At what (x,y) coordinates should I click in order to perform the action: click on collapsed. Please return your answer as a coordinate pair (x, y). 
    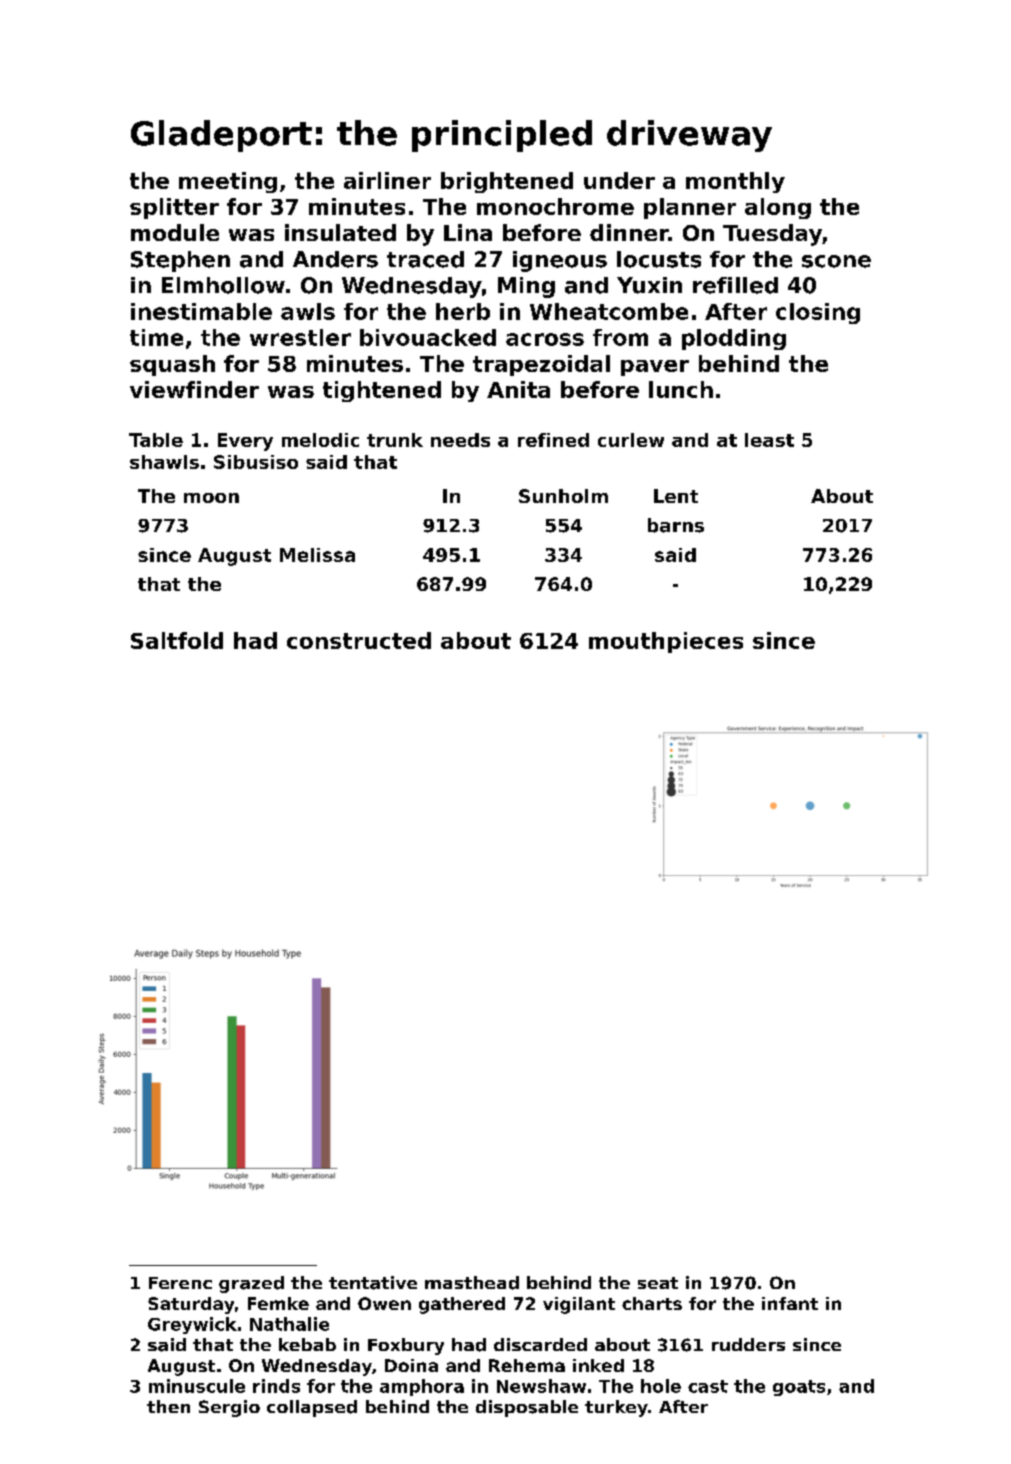
    Looking at the image, I should click on (312, 1408).
